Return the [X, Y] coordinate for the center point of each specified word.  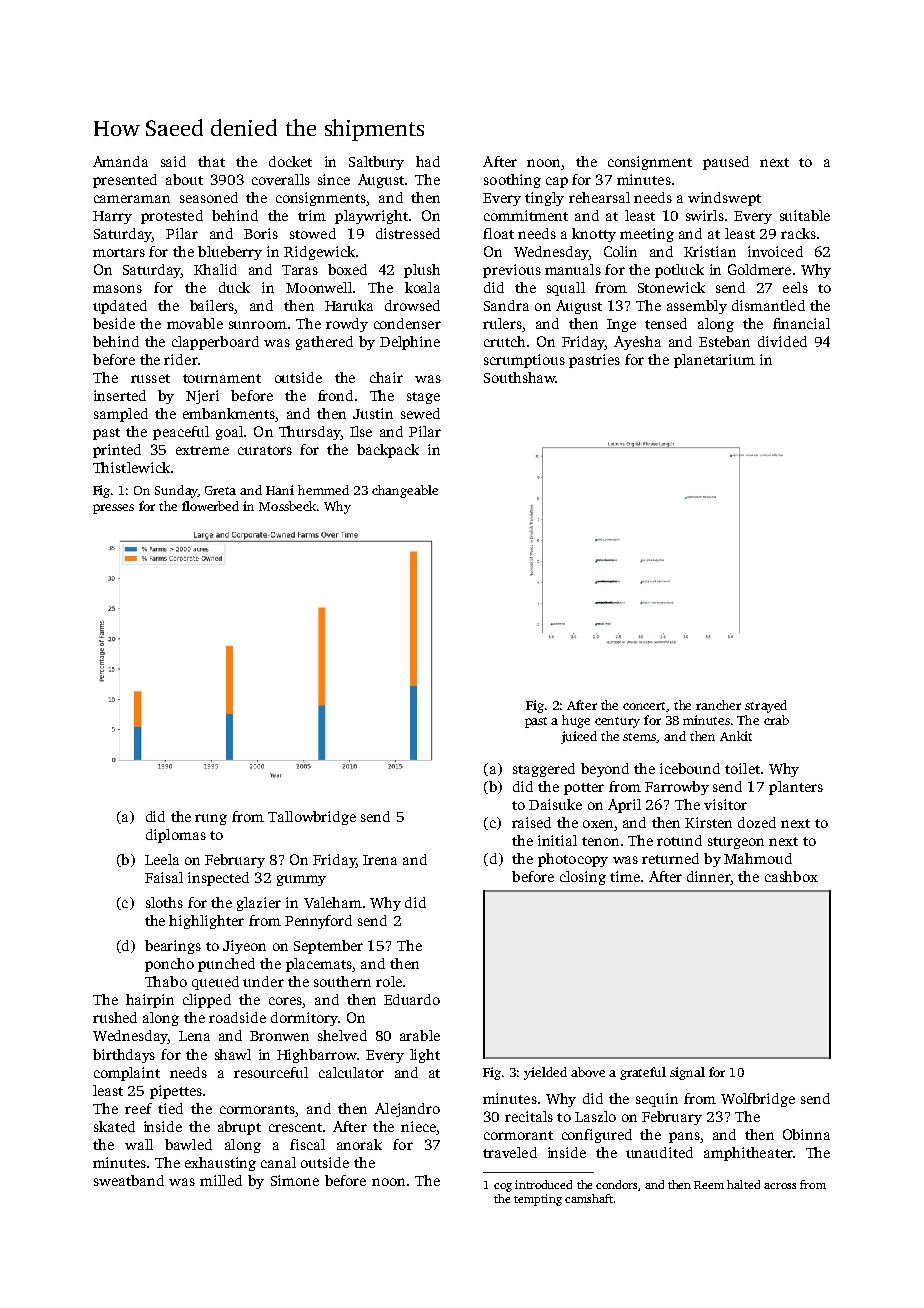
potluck [679, 271]
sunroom [258, 325]
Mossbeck [287, 506]
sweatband [129, 1180]
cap [557, 182]
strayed [766, 706]
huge [576, 721]
